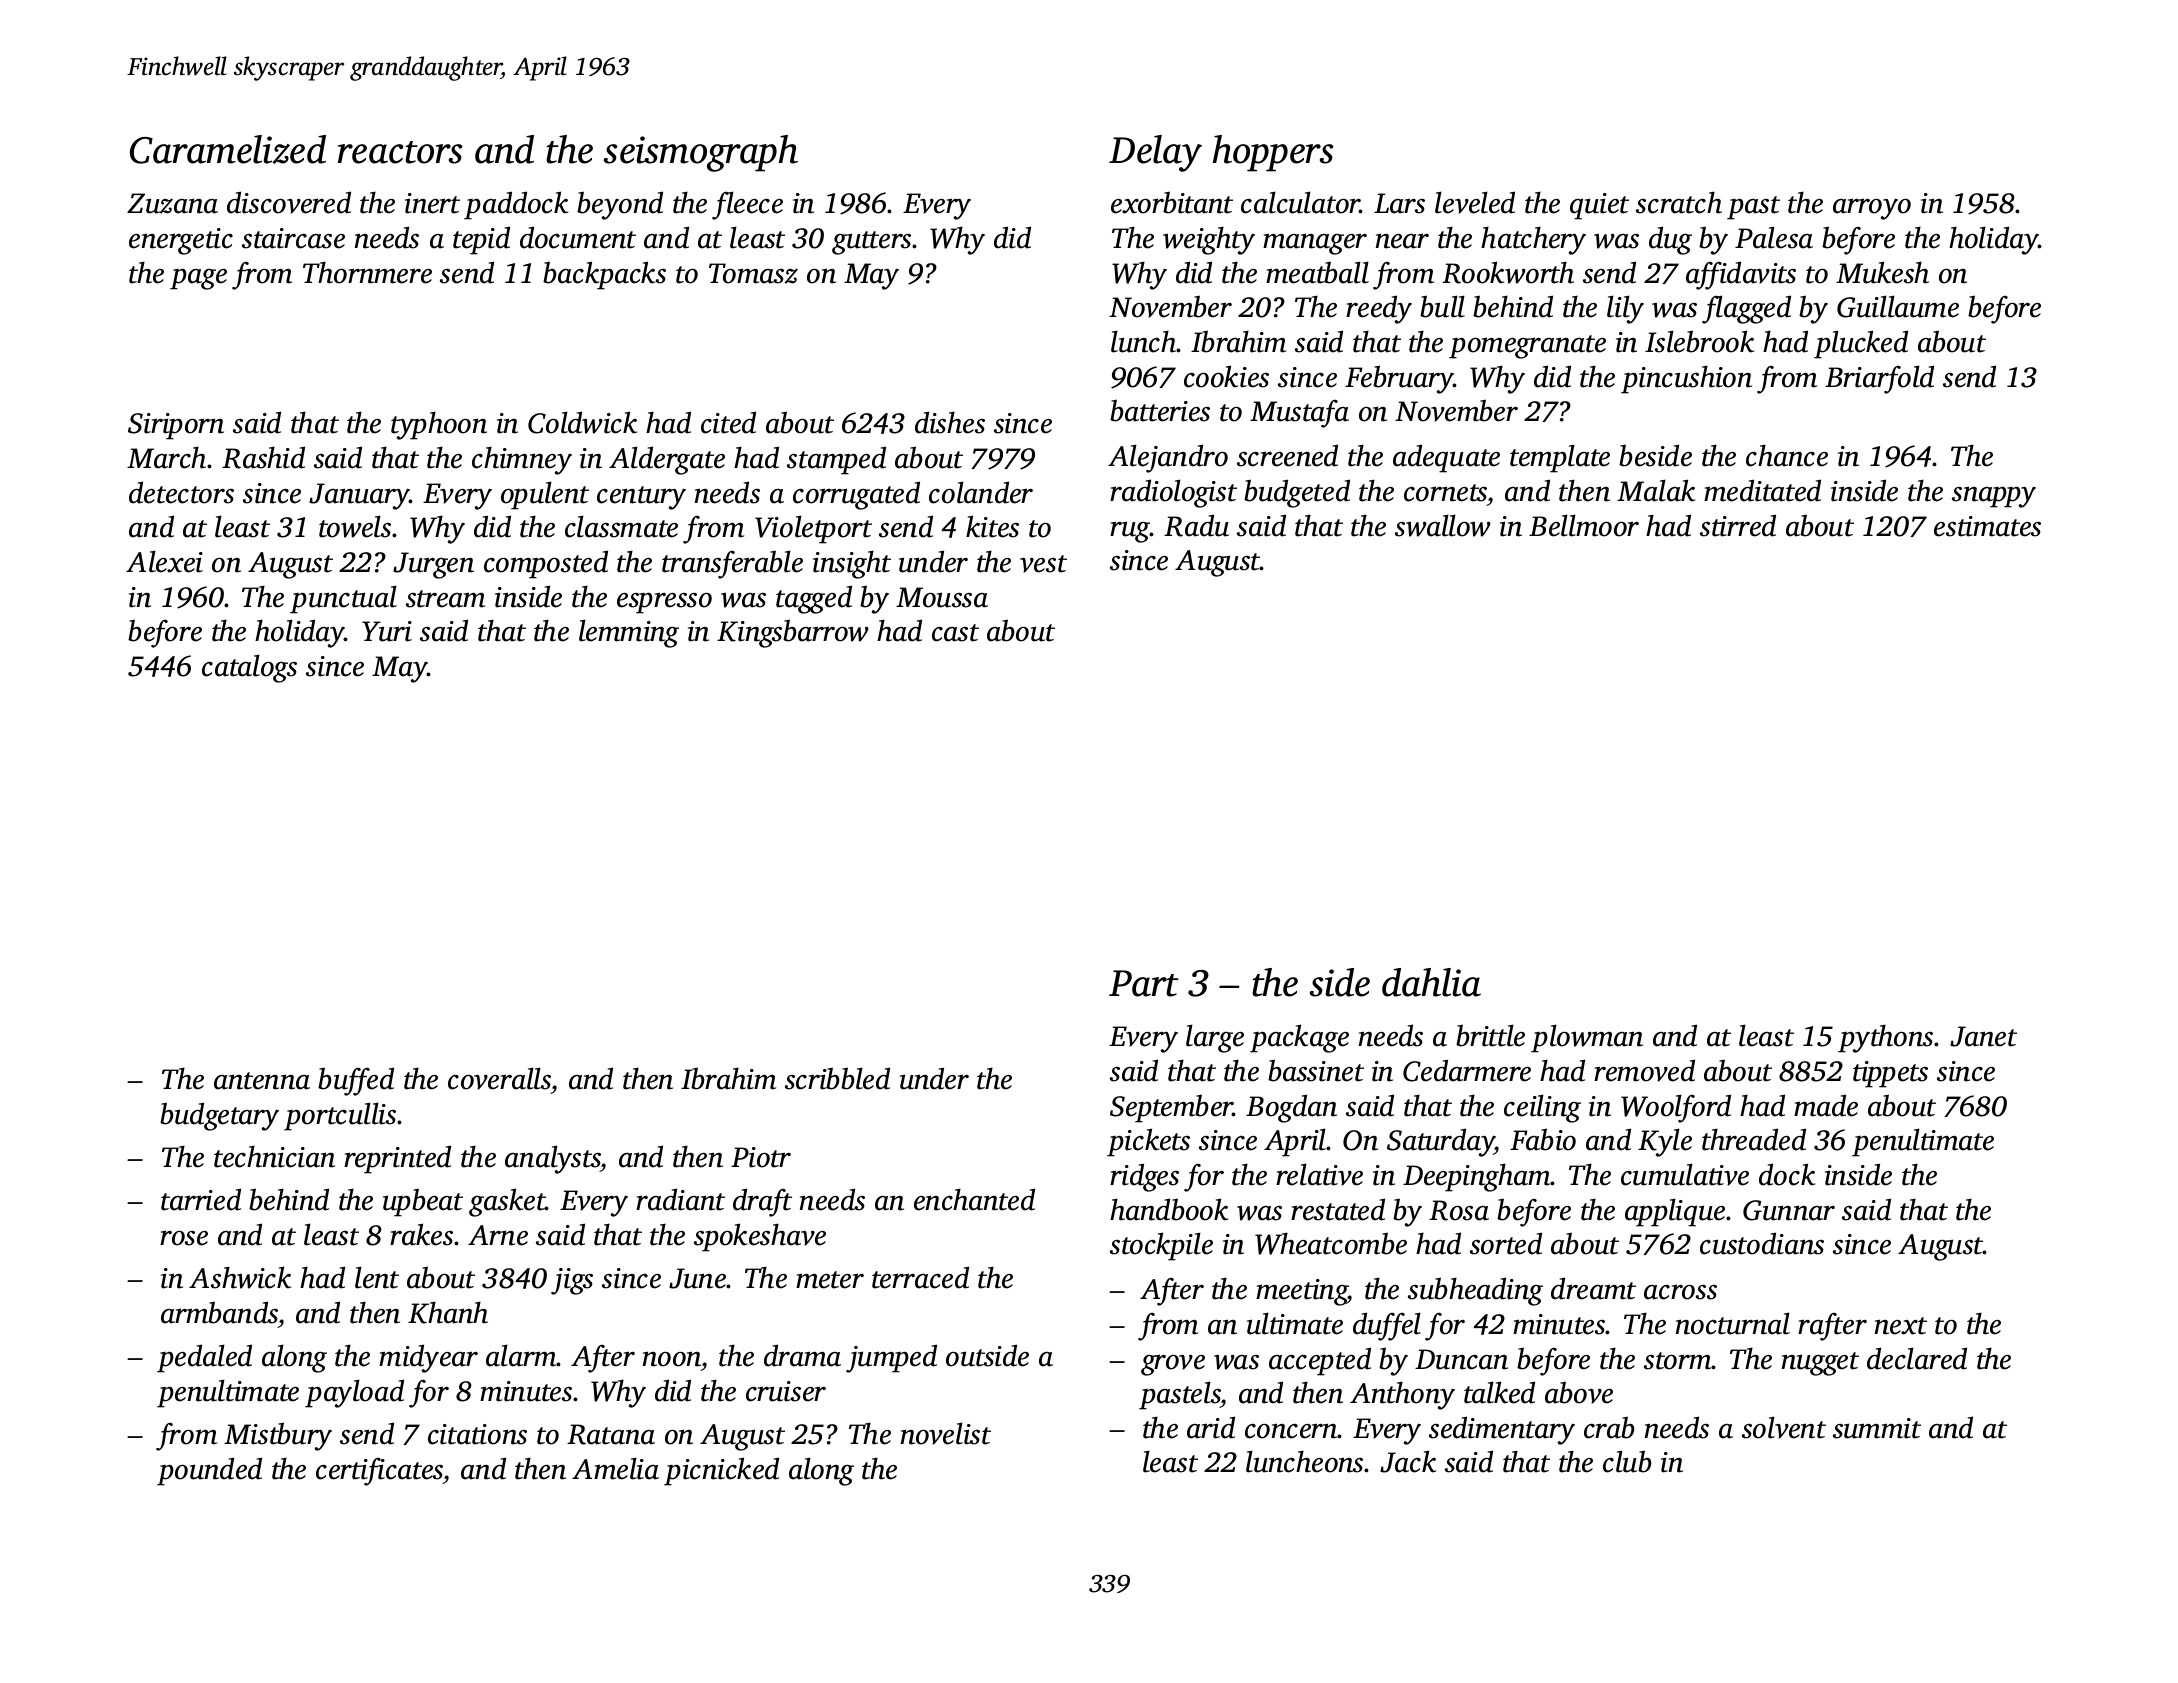 The width and height of the screenshot is (2178, 1683). Describe the element at coordinates (249, 668) in the screenshot. I see `catalogs` at that location.
